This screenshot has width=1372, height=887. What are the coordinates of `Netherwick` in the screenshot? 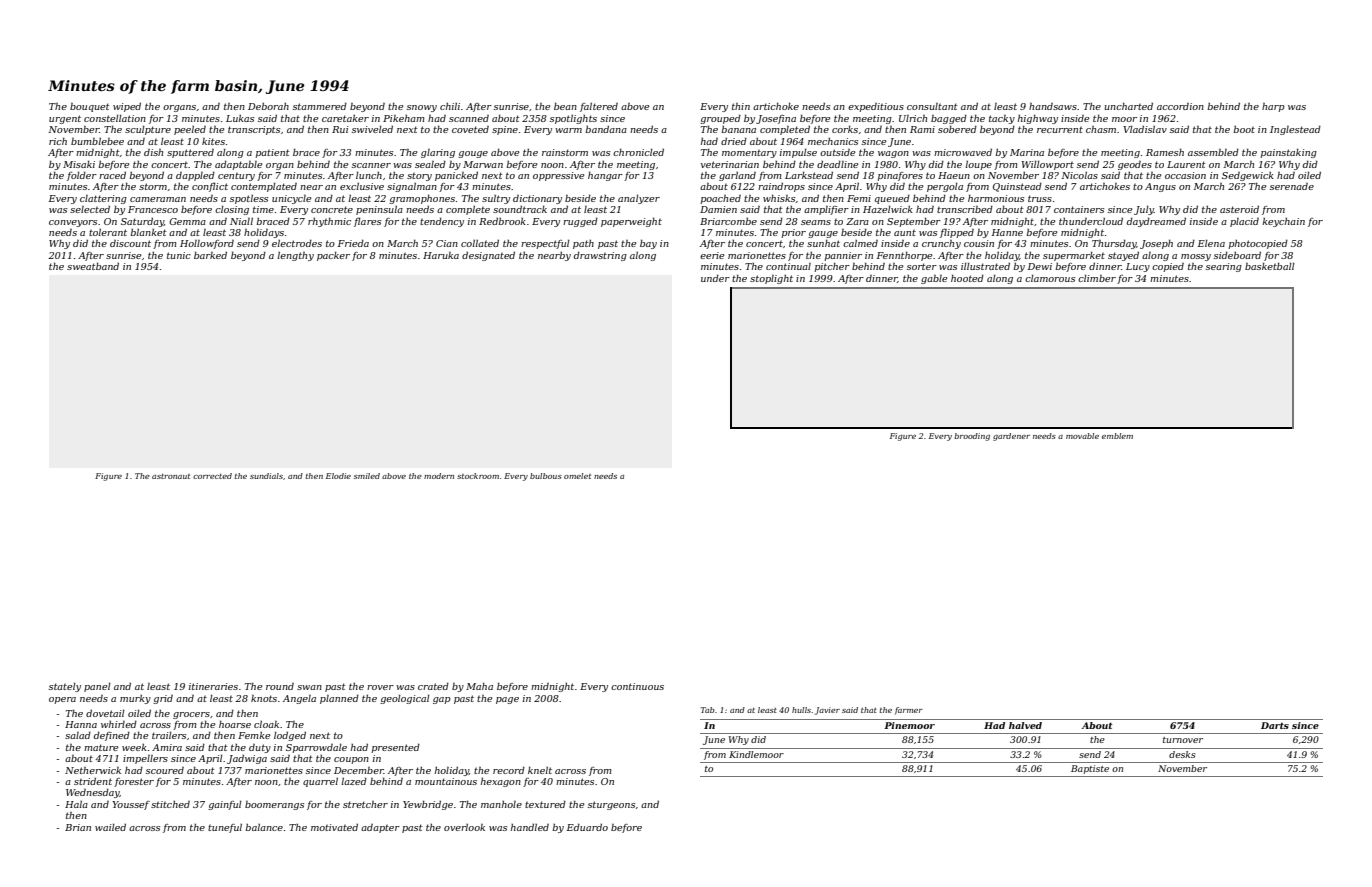 It's located at (93, 770).
